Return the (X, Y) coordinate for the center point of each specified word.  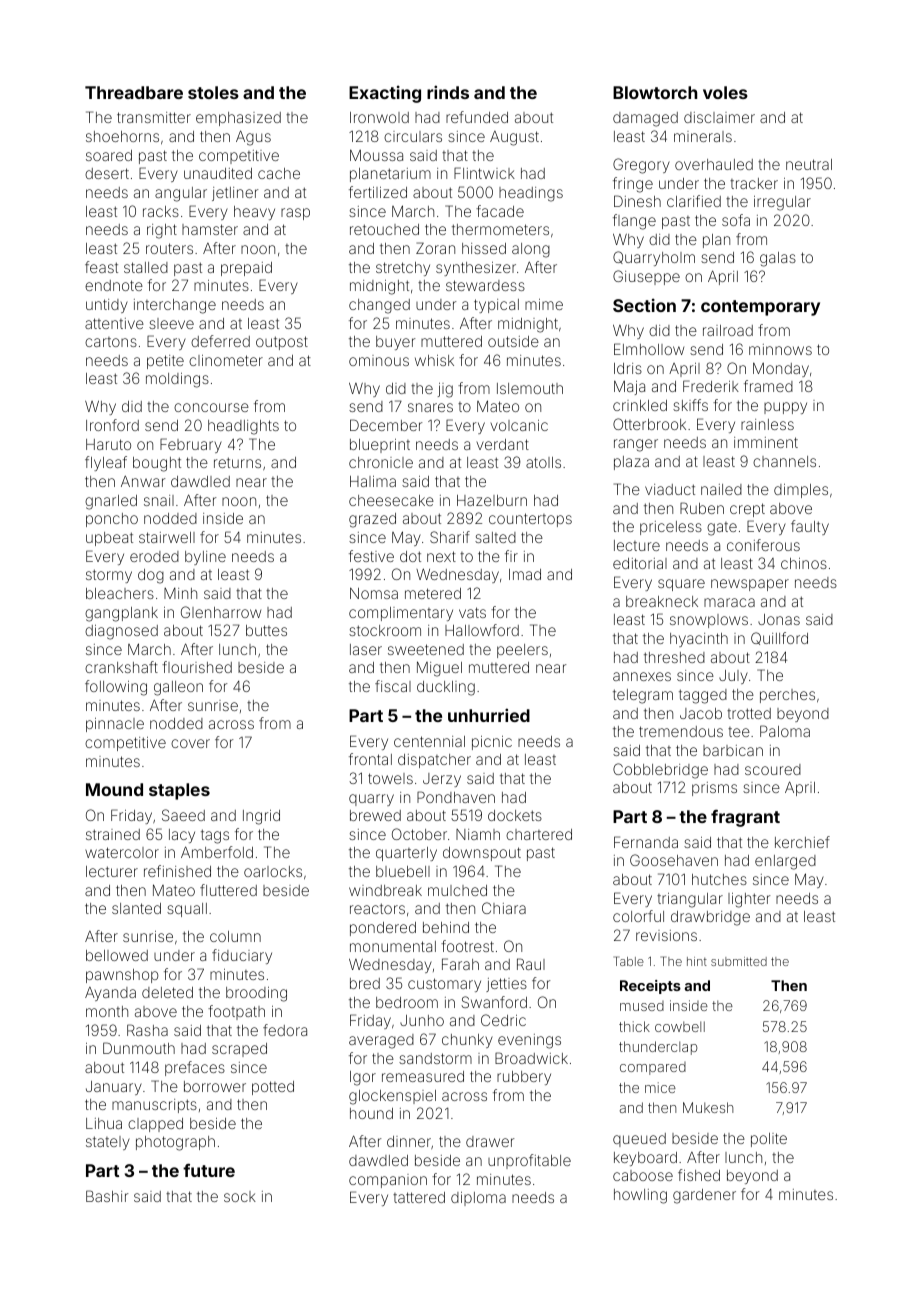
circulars (413, 136)
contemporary (760, 308)
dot (410, 556)
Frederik (711, 386)
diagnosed (121, 632)
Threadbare (134, 92)
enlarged (785, 862)
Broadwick (531, 1058)
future (209, 1170)
